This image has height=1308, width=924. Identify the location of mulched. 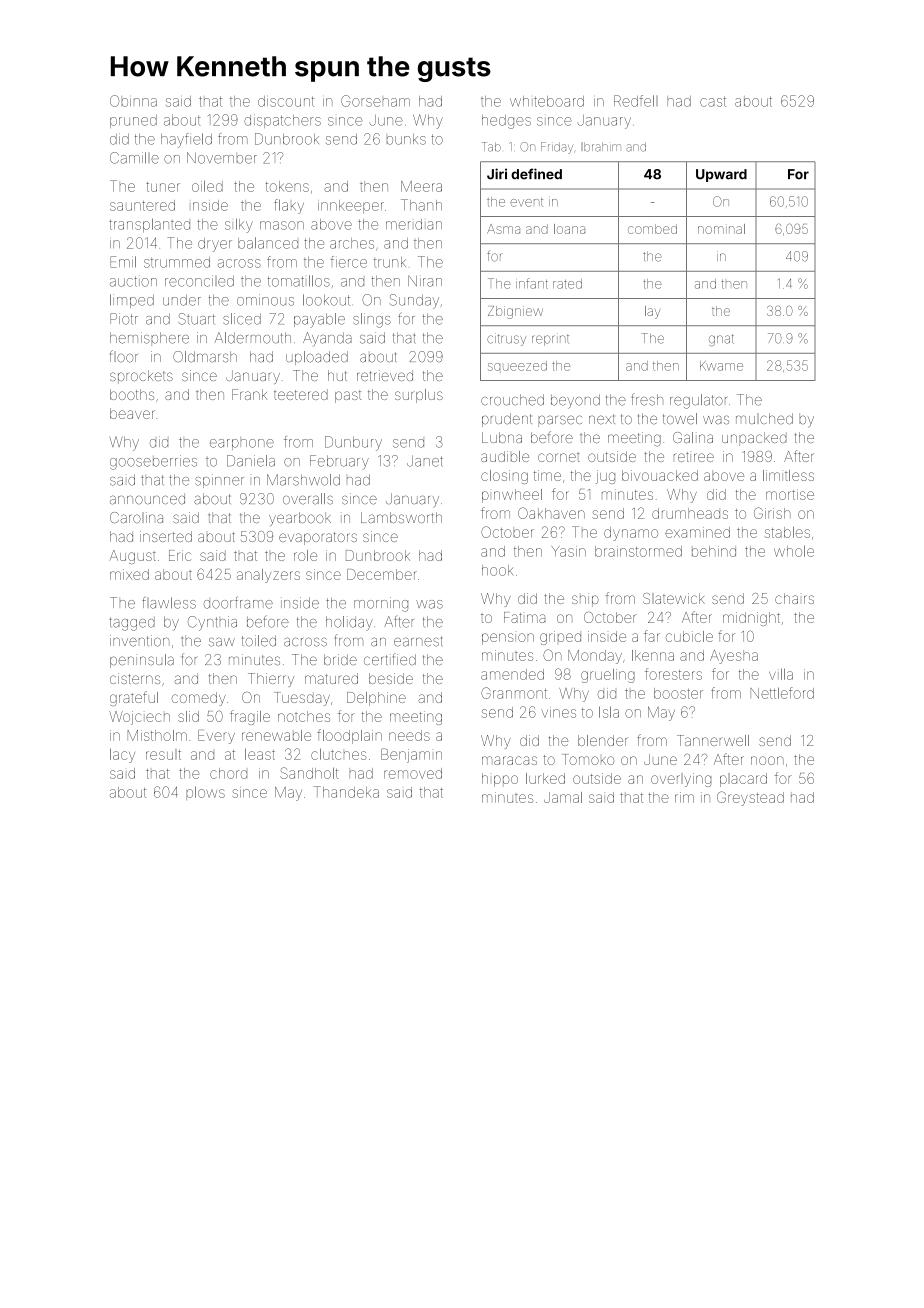
(764, 419).
